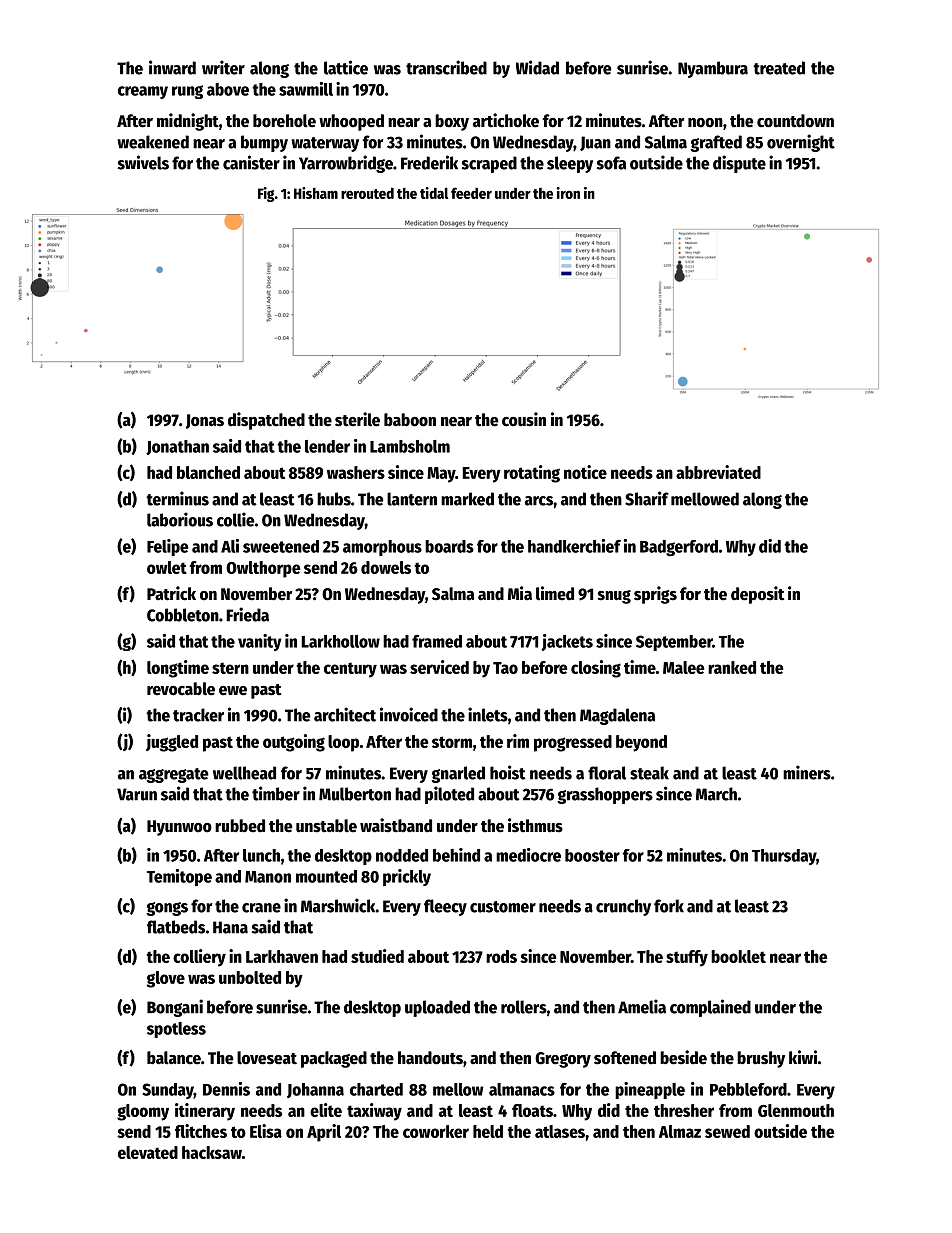  I want to click on Jonas, so click(205, 421).
